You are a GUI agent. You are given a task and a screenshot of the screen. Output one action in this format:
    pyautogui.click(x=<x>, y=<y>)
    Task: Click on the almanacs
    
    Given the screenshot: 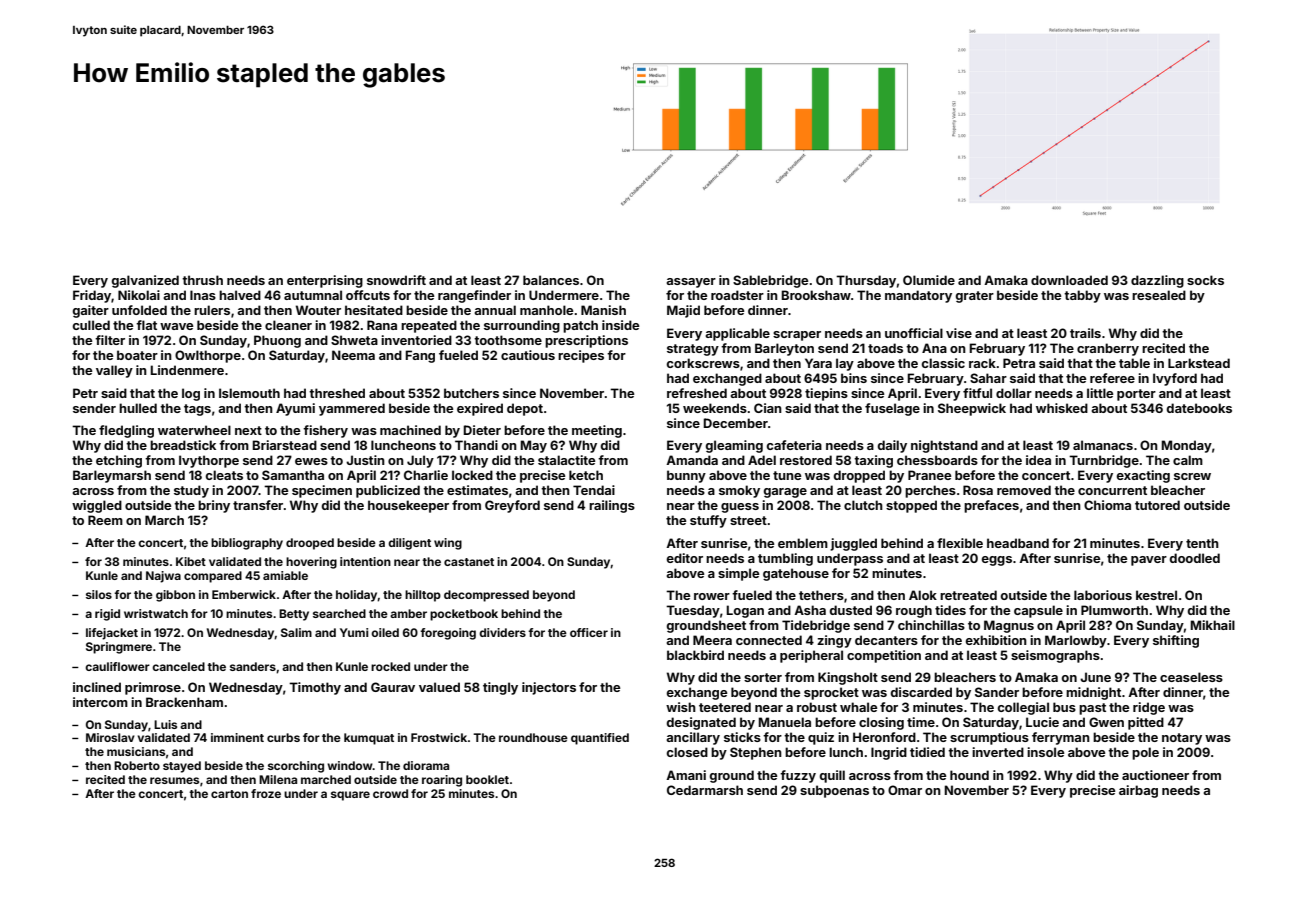 What is the action you would take?
    pyautogui.click(x=1103, y=445)
